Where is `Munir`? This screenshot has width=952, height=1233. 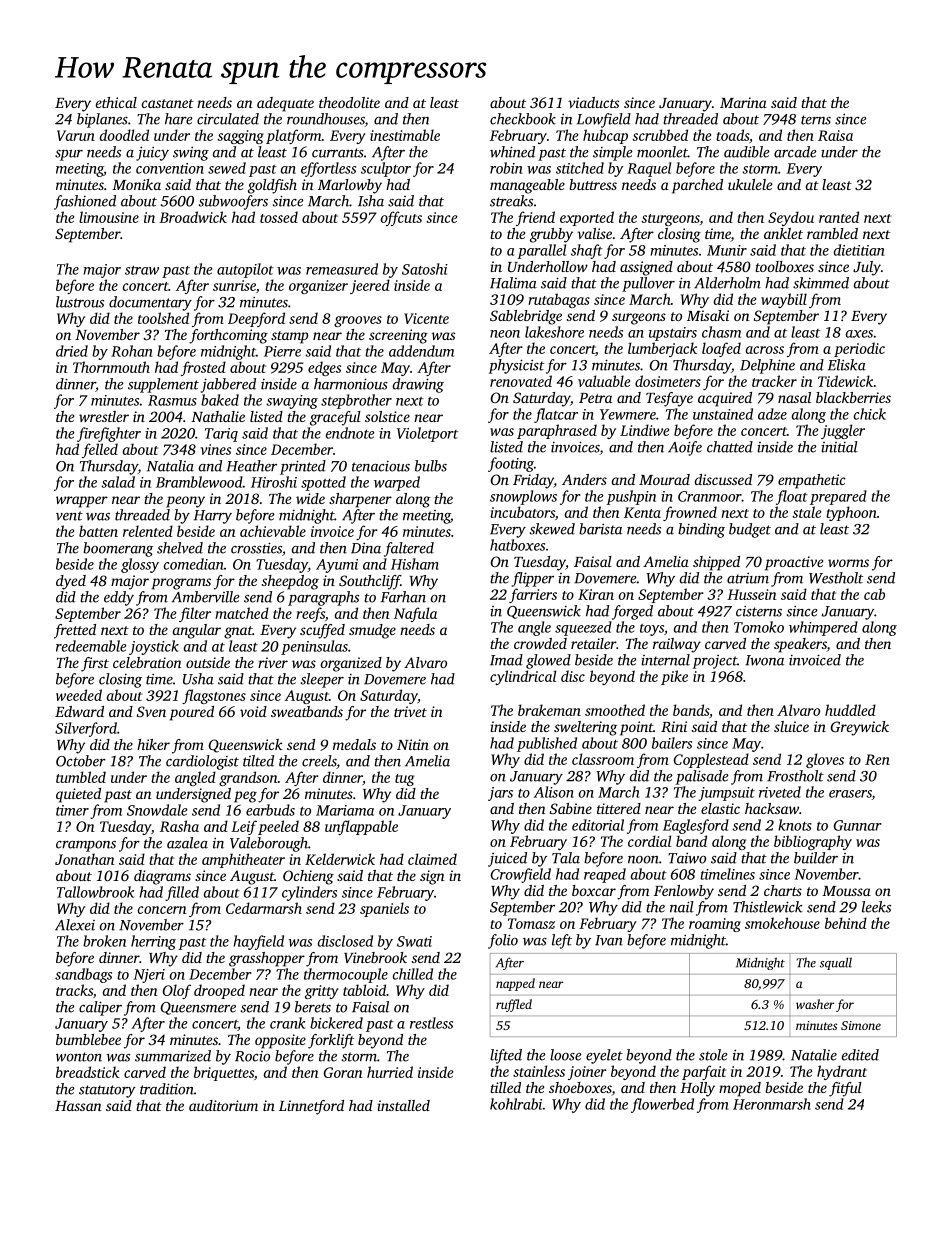 Munir is located at coordinates (727, 250).
